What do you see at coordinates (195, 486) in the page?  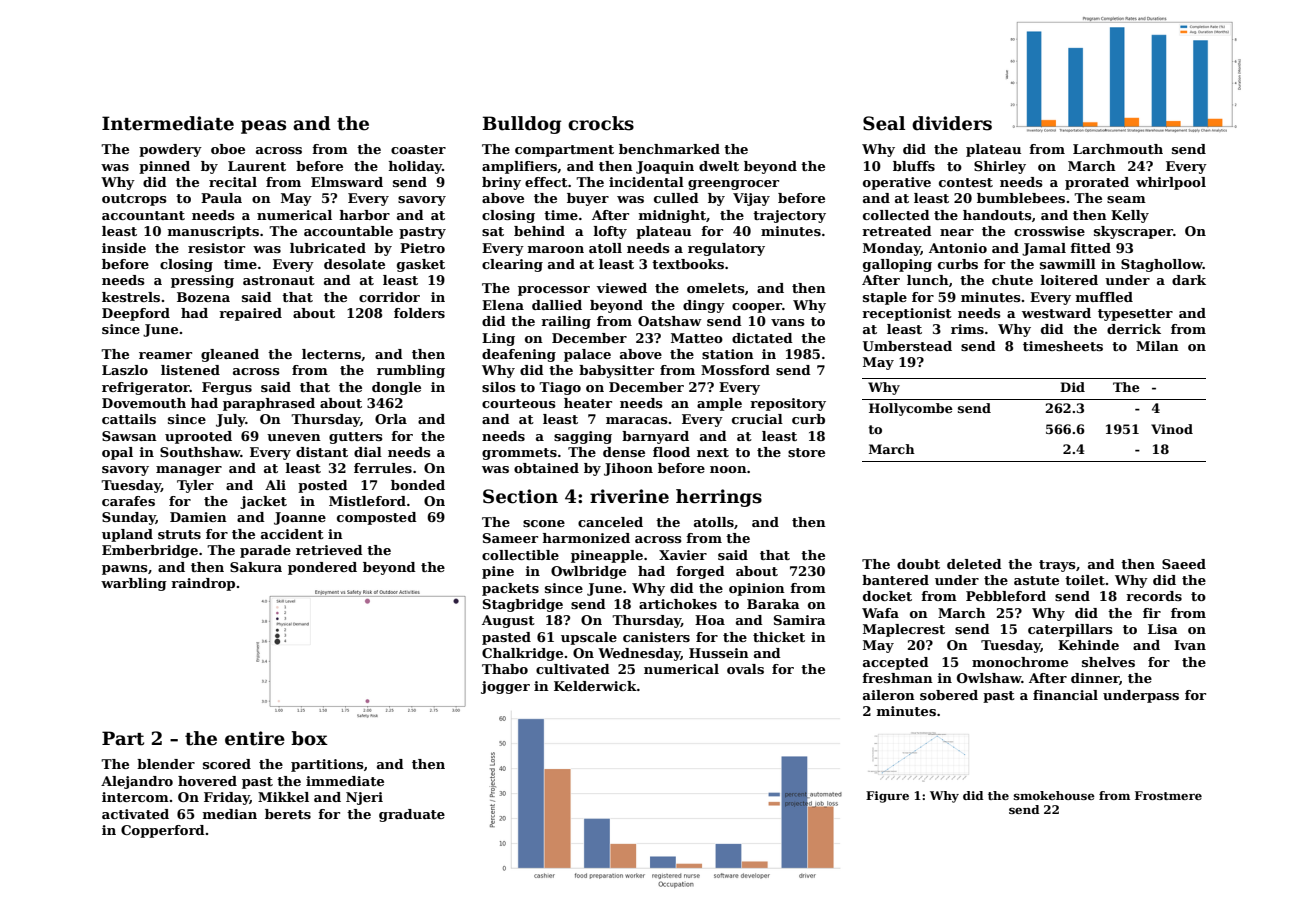 I see `Tyler` at bounding box center [195, 486].
